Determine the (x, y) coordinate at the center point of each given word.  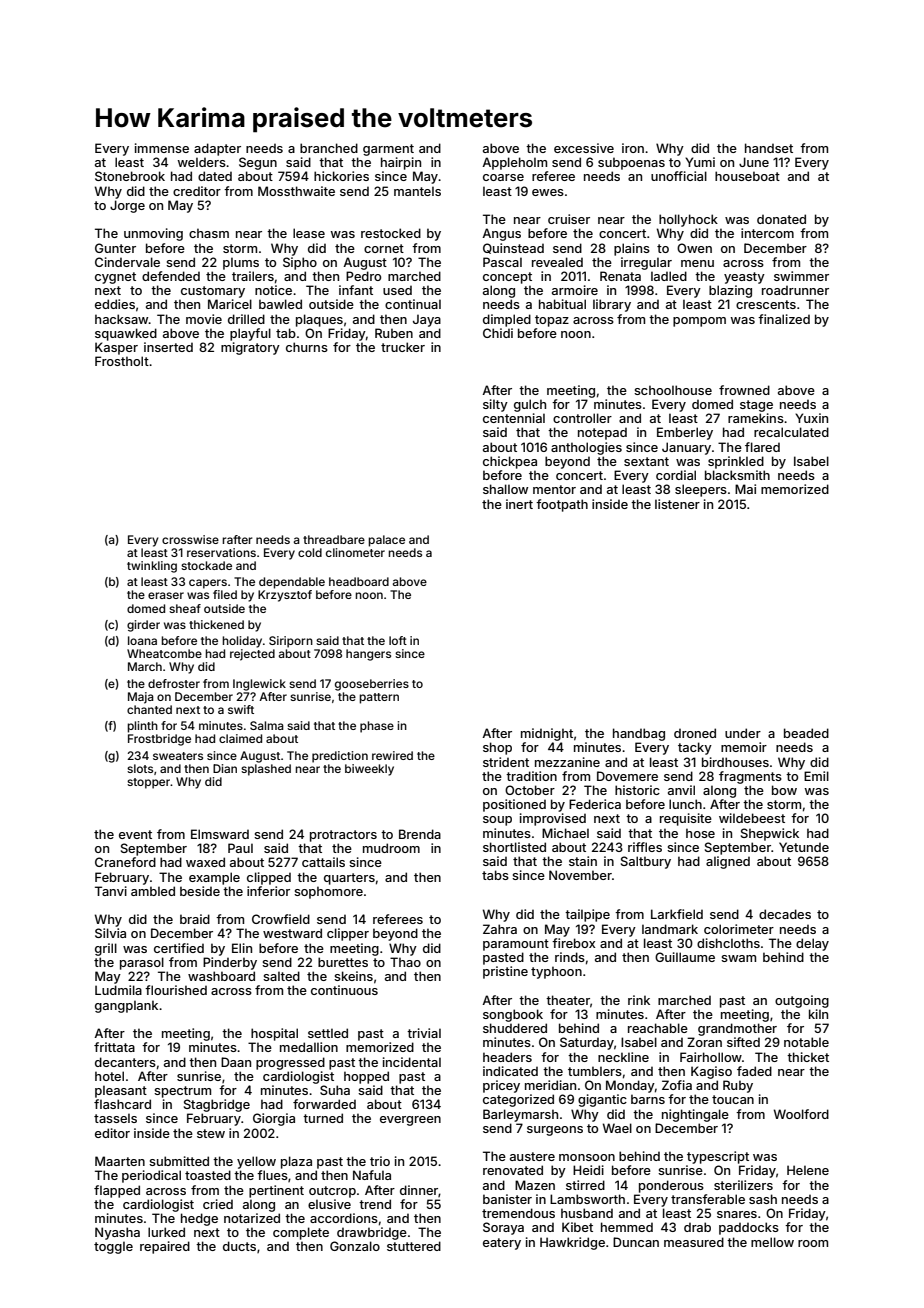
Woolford (801, 1114)
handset (769, 148)
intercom (767, 233)
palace (386, 541)
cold (310, 552)
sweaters (178, 756)
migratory (250, 348)
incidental (412, 1062)
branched (329, 148)
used (397, 290)
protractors (343, 836)
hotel (109, 1076)
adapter (217, 149)
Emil (816, 776)
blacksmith (737, 475)
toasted (208, 1175)
